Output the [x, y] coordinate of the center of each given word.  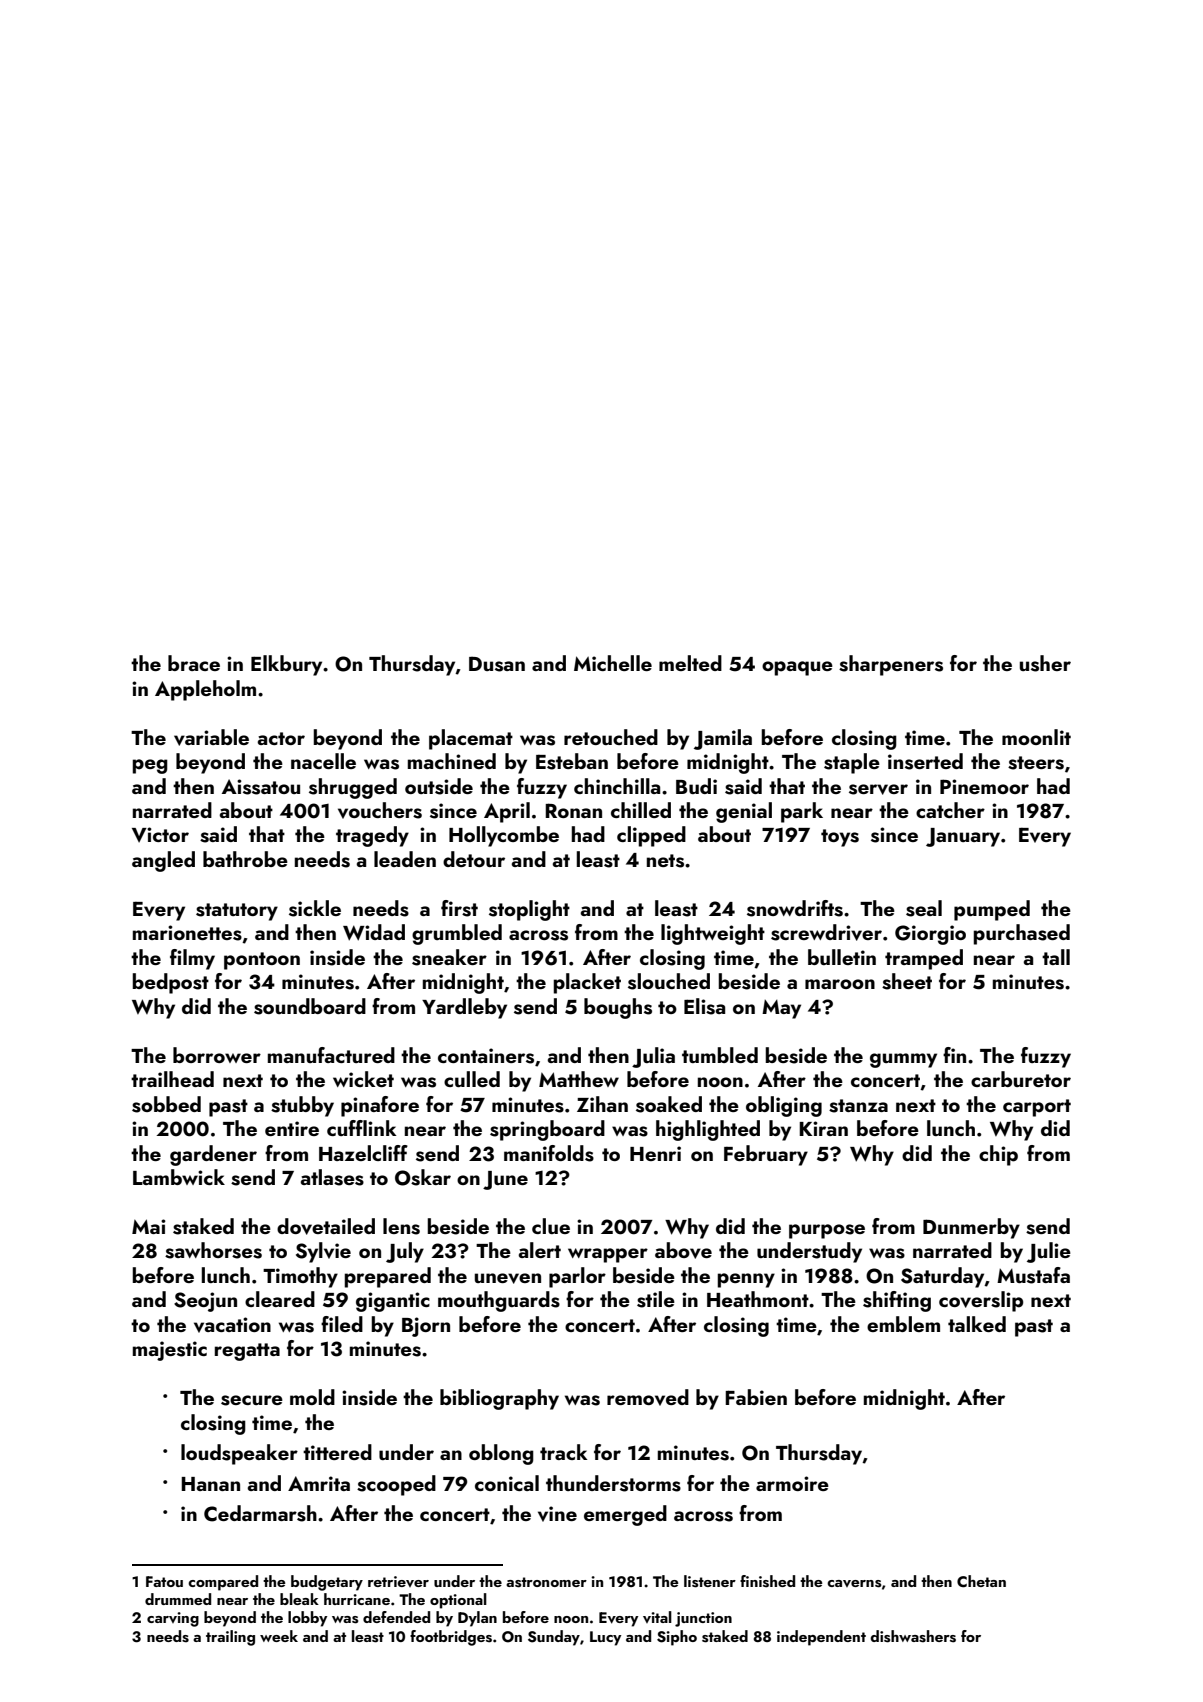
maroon [840, 984]
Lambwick [179, 1177]
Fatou [164, 1581]
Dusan [497, 664]
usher [1045, 663]
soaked [669, 1104]
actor [281, 738]
